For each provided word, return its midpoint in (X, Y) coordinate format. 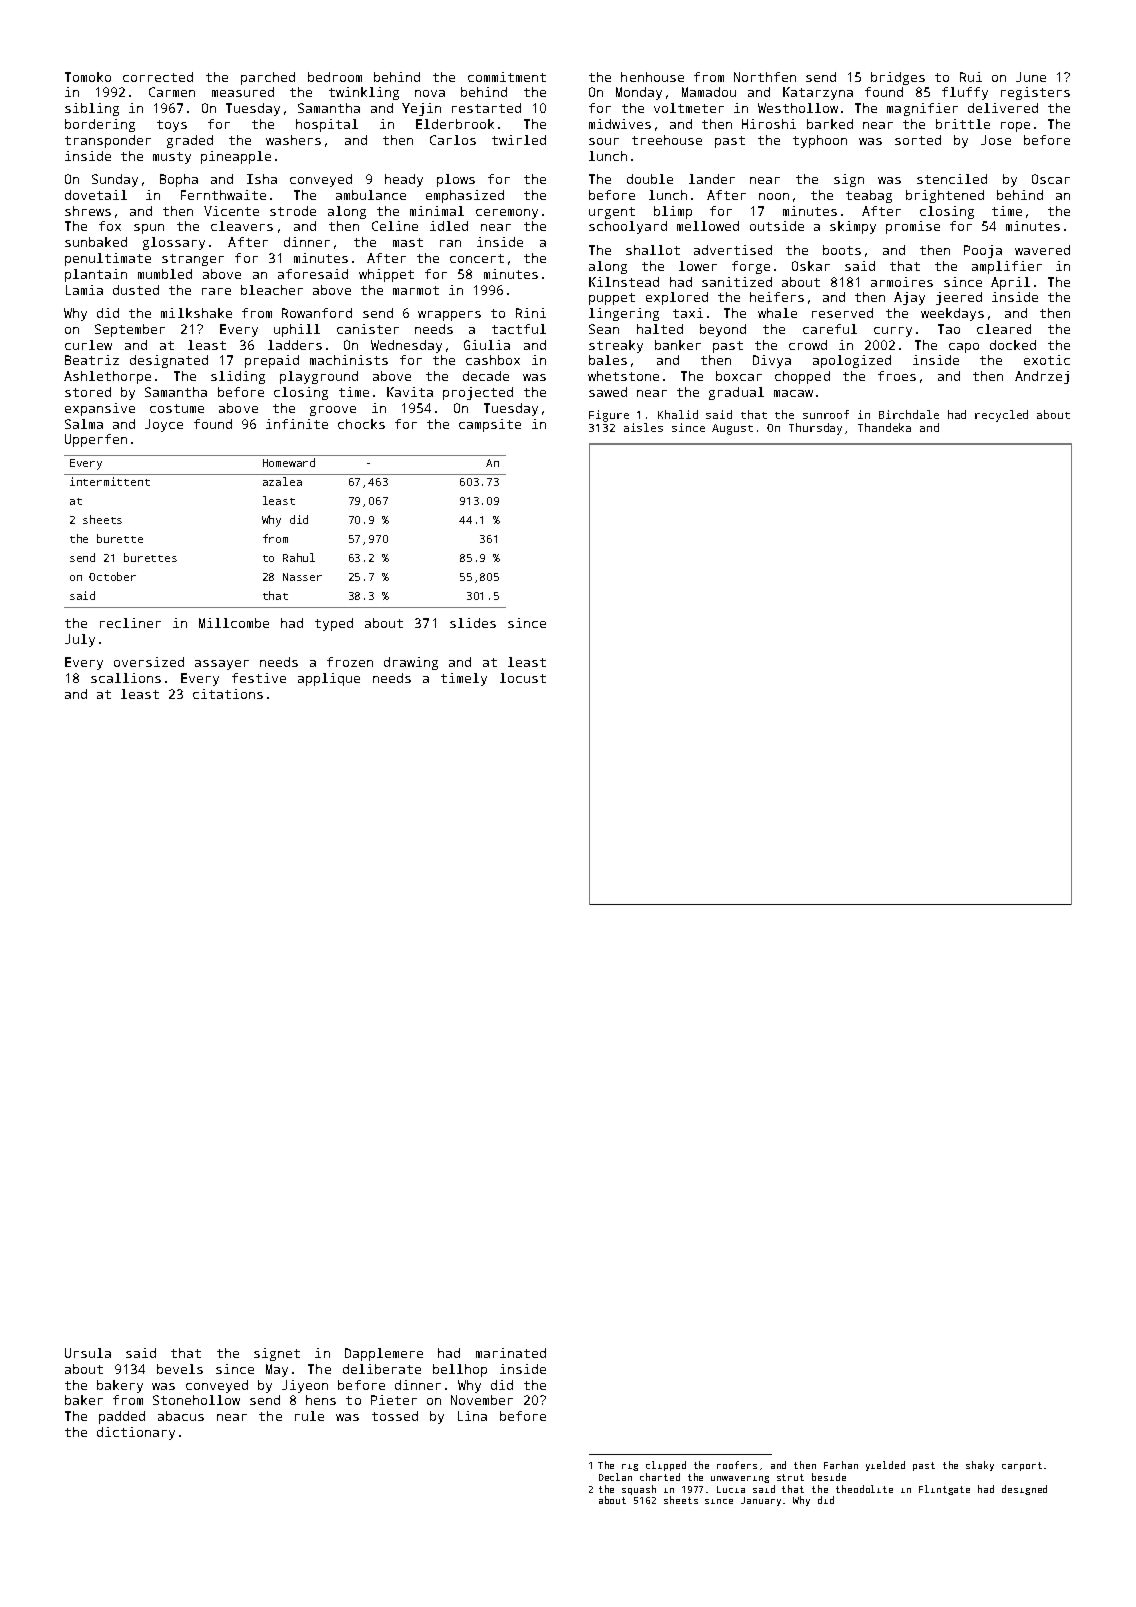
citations (228, 694)
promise (913, 227)
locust (523, 678)
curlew (88, 345)
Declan (615, 1477)
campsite (490, 425)
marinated (511, 1353)
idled (449, 226)
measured (243, 92)
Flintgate (944, 1490)
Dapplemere (384, 1354)
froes (897, 376)
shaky (980, 1466)
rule (309, 1416)
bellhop (460, 1370)
